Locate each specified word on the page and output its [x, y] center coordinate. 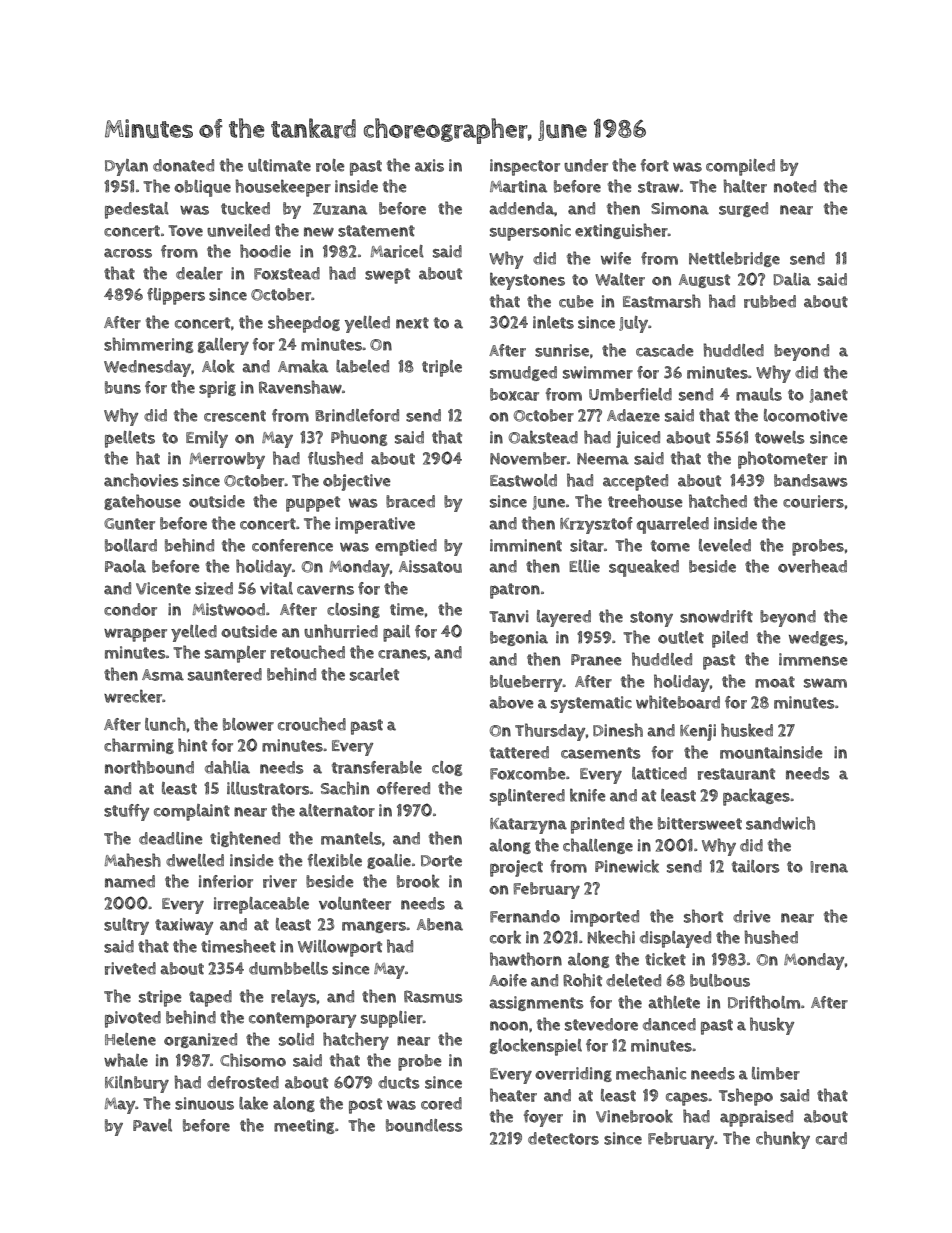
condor [130, 609]
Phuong [359, 438]
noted [795, 186]
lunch [165, 724]
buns [123, 387]
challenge [598, 846]
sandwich [780, 823]
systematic [591, 704]
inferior [226, 881]
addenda [521, 208]
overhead [812, 566]
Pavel [152, 1125]
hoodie [265, 251]
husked [747, 730]
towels [779, 437]
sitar [587, 545]
